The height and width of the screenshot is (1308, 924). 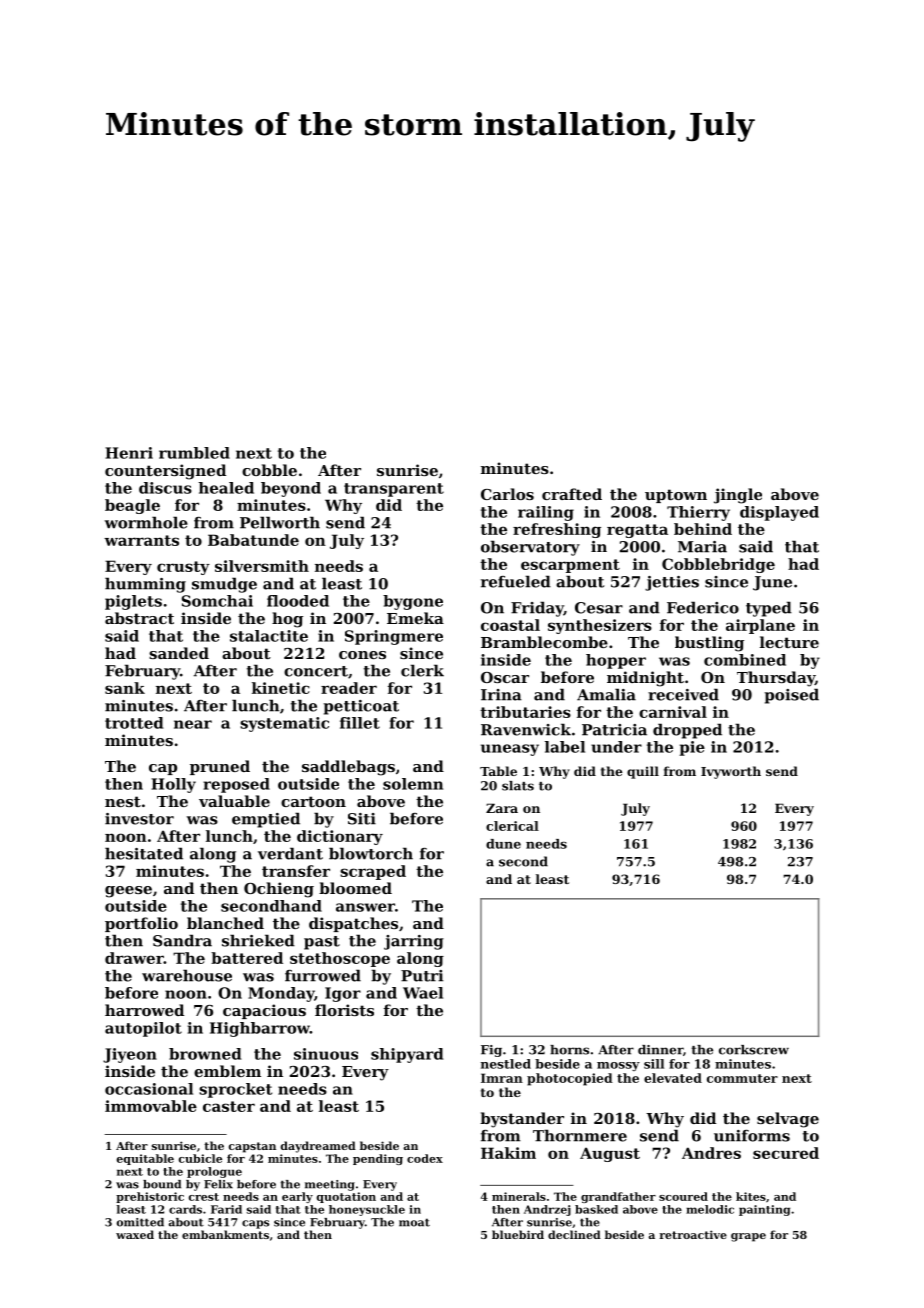 What do you see at coordinates (414, 942) in the screenshot?
I see `jarring` at bounding box center [414, 942].
